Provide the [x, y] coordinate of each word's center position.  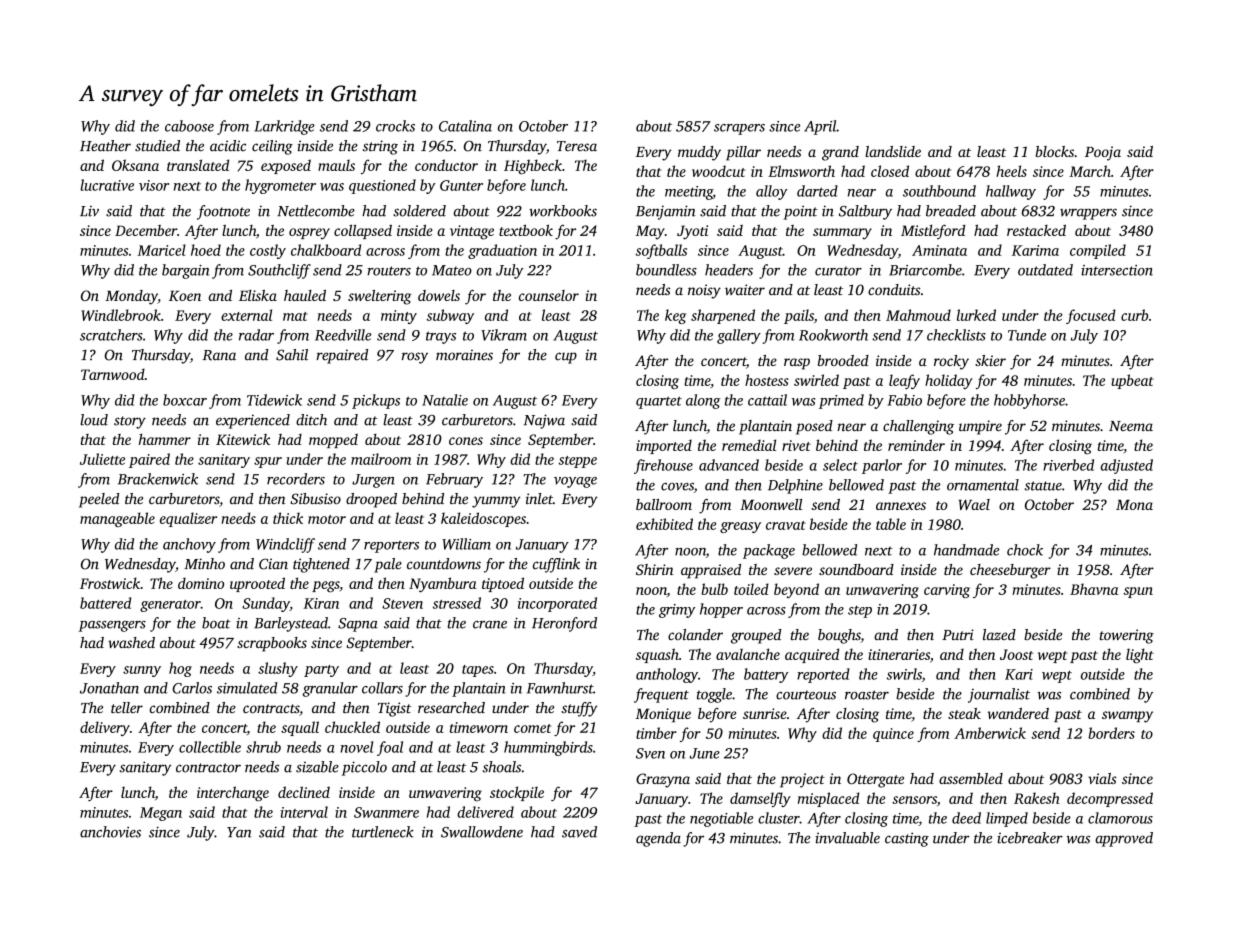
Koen [185, 296]
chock [1025, 550]
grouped [756, 636]
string [380, 147]
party [321, 671]
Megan [161, 814]
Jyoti [692, 232]
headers [729, 270]
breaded [951, 211]
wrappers [1088, 214]
